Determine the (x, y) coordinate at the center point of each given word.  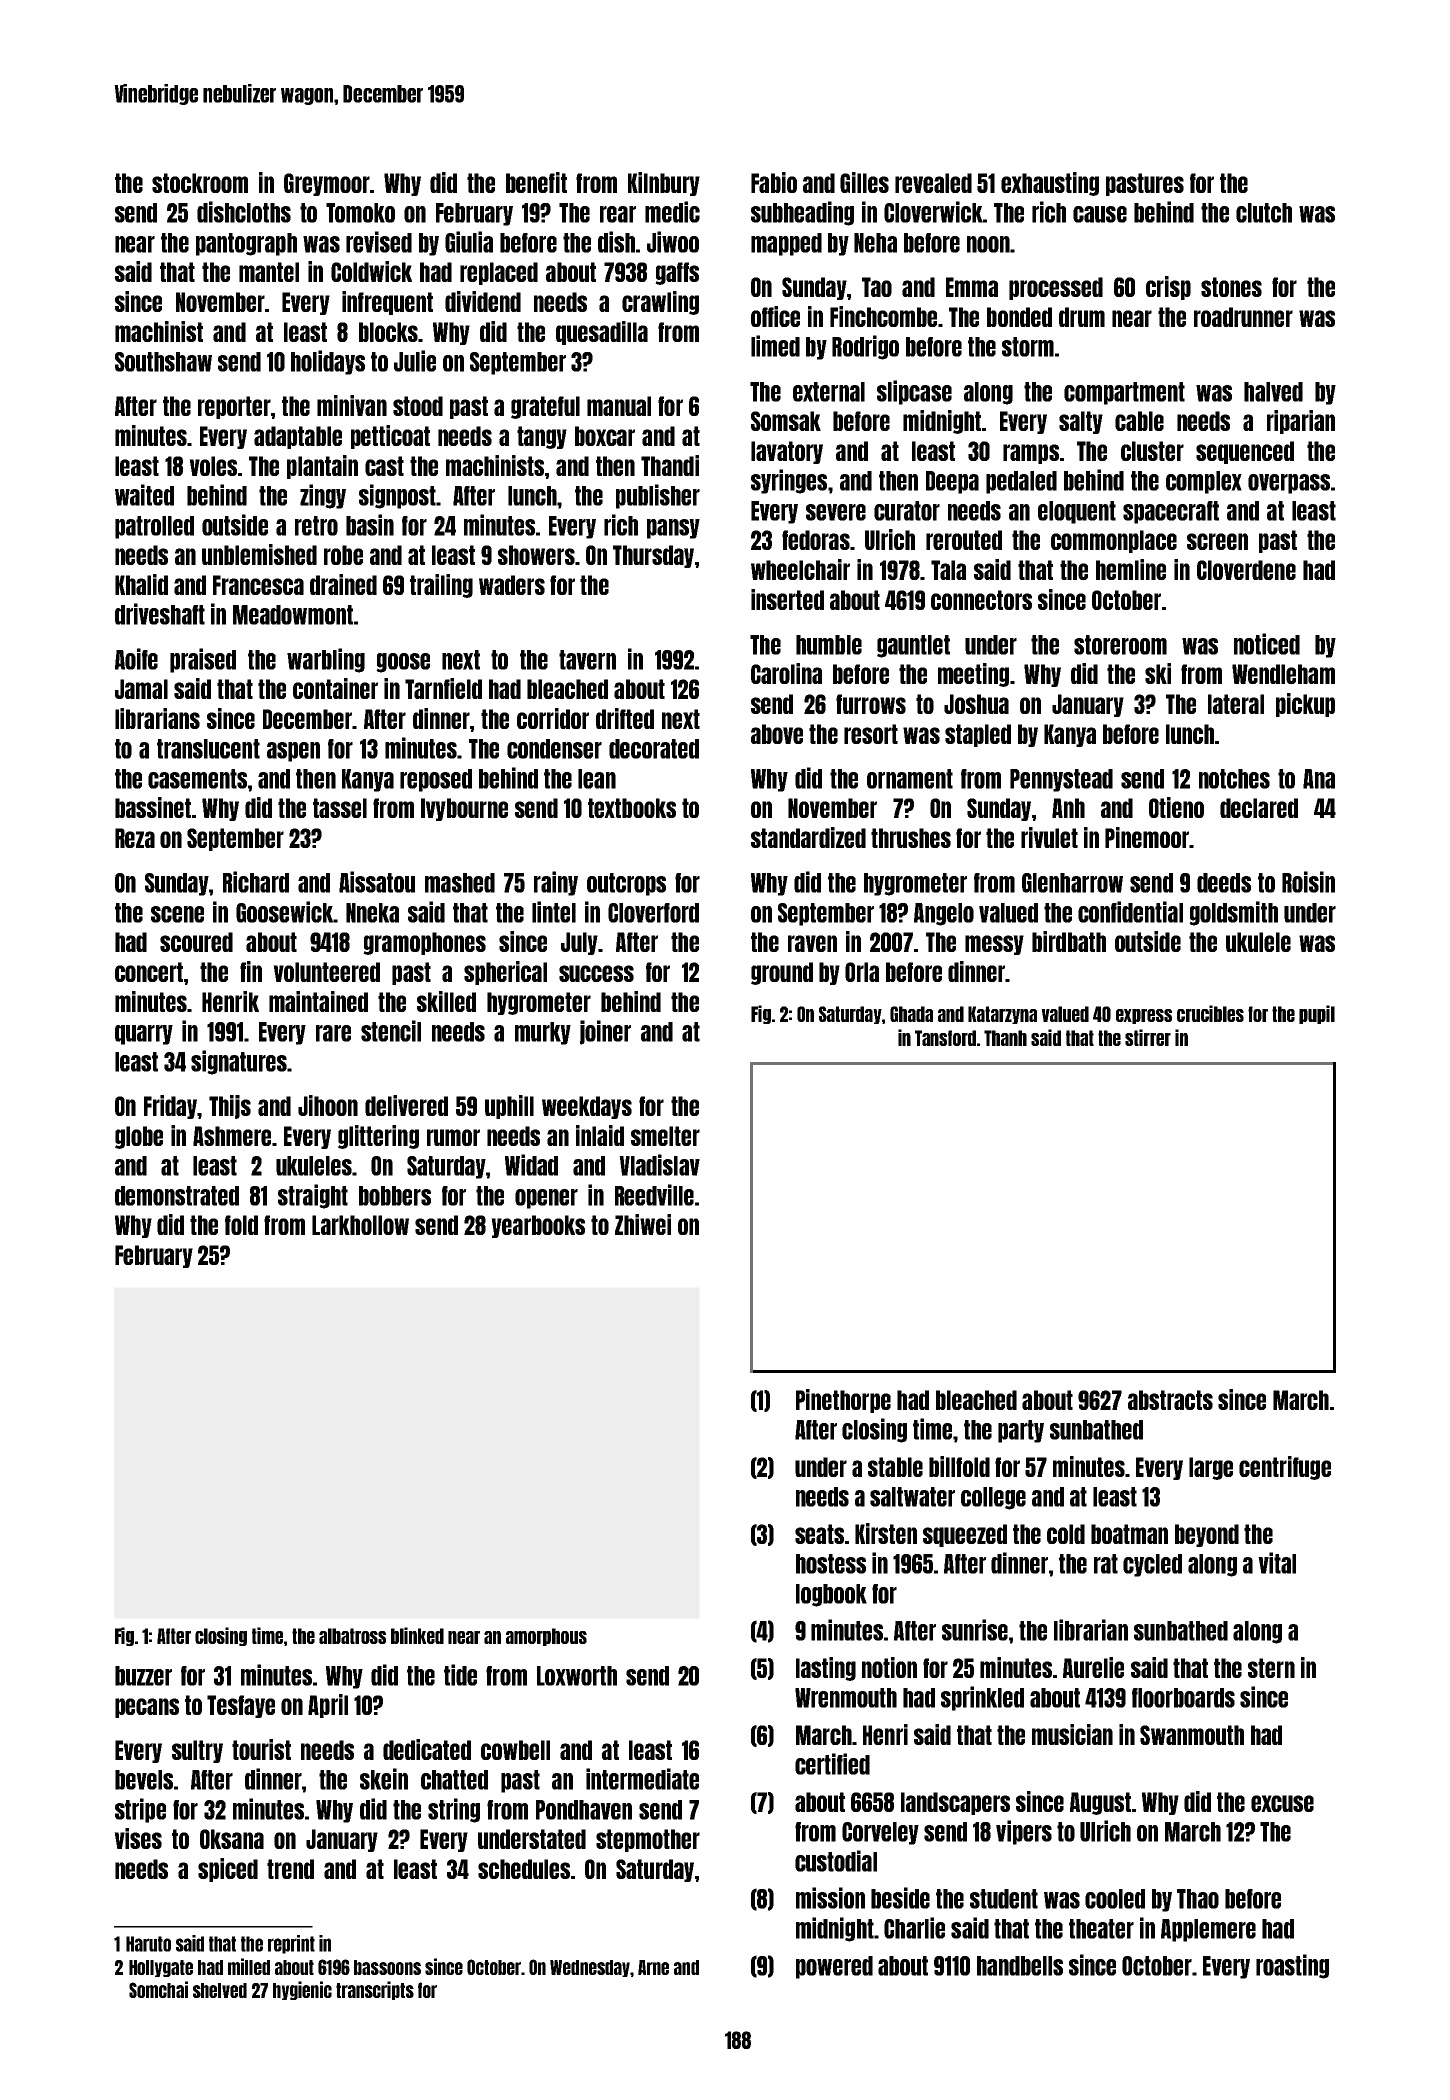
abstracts (1170, 1400)
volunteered (326, 972)
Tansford (945, 1038)
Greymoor (327, 184)
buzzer (143, 1676)
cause (1100, 214)
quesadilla (602, 333)
